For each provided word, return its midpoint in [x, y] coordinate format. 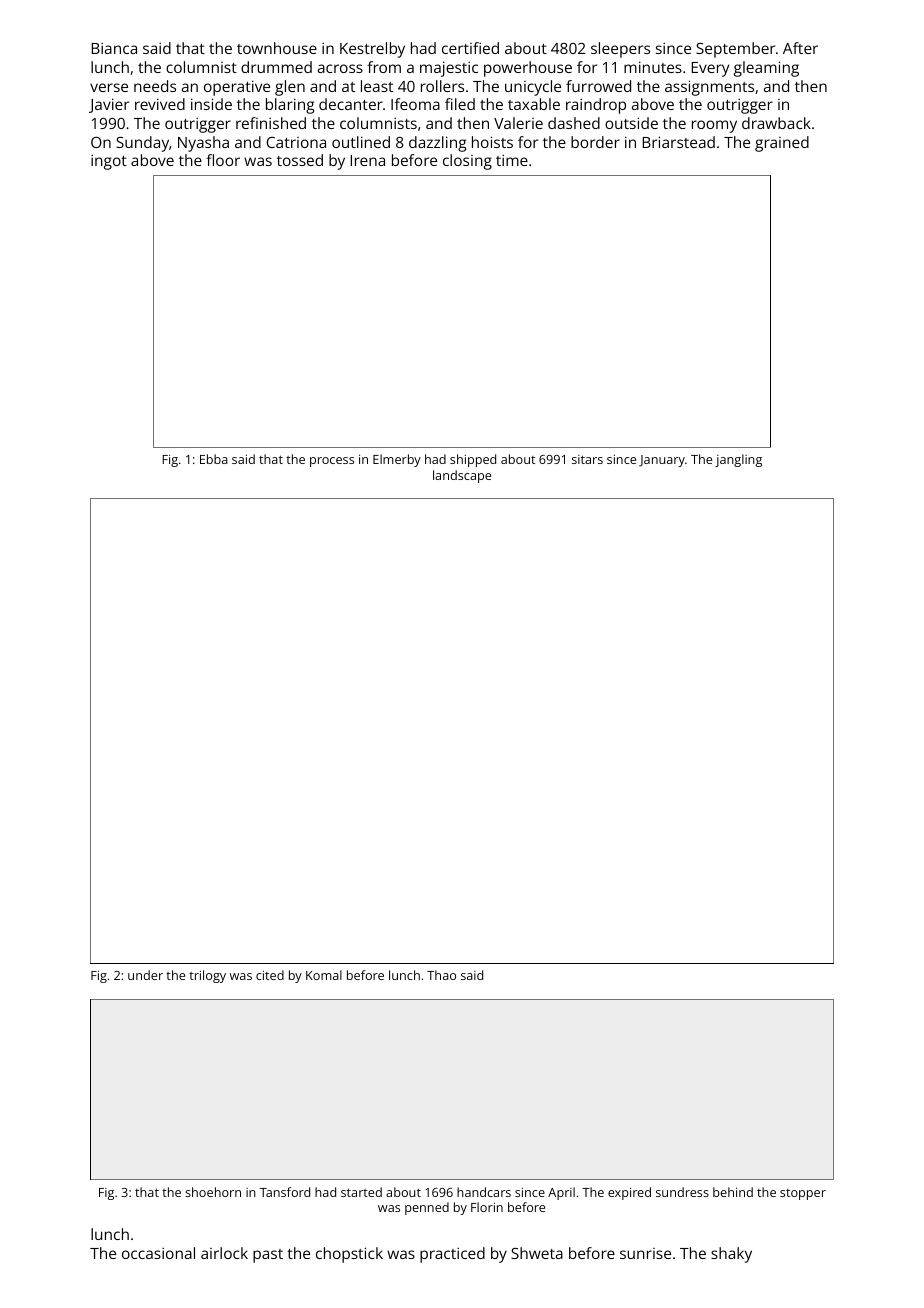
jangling [738, 460]
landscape [462, 476]
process [332, 462]
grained [782, 144]
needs [155, 86]
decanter [351, 104]
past [268, 1256]
